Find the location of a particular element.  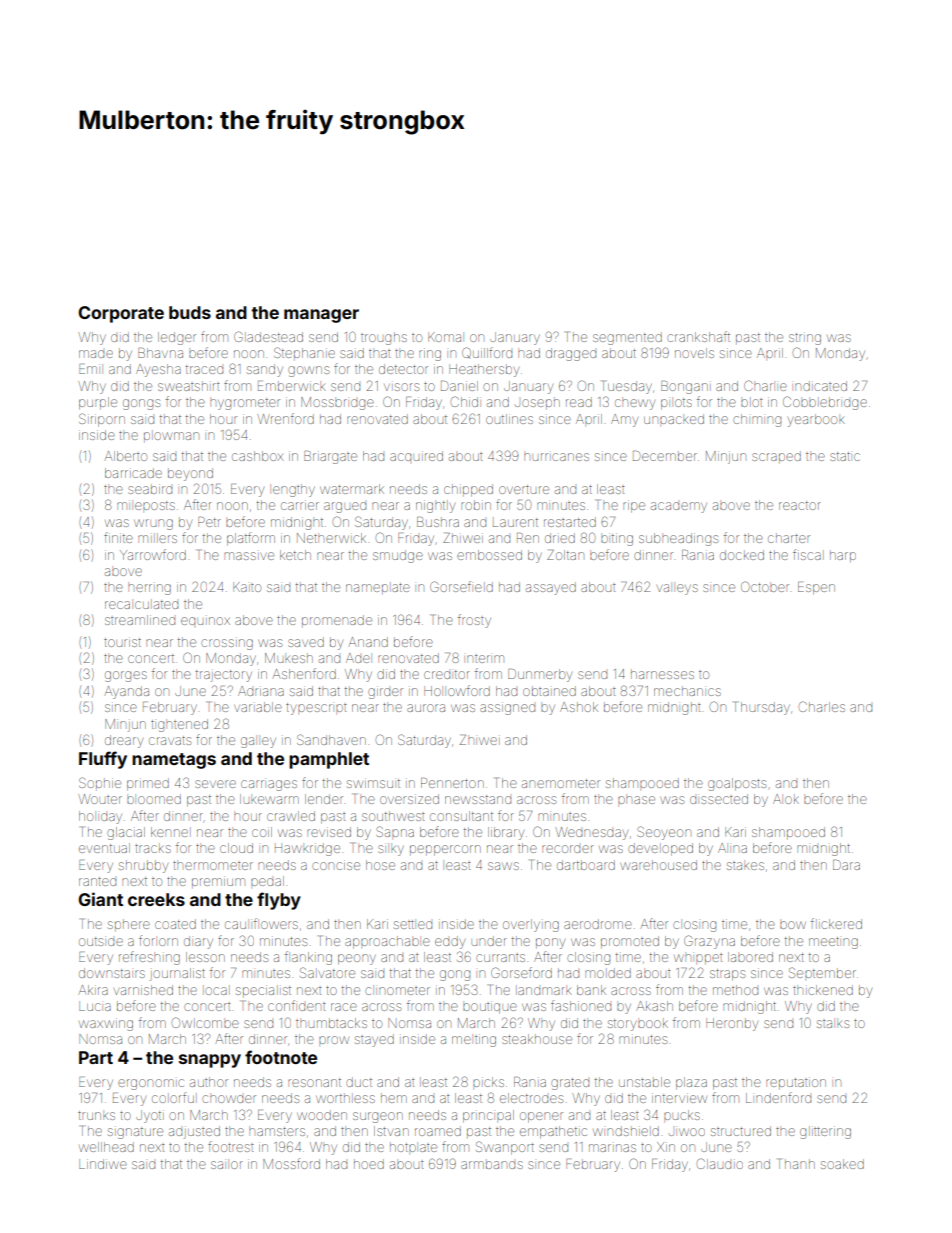

oversized is located at coordinates (409, 799).
